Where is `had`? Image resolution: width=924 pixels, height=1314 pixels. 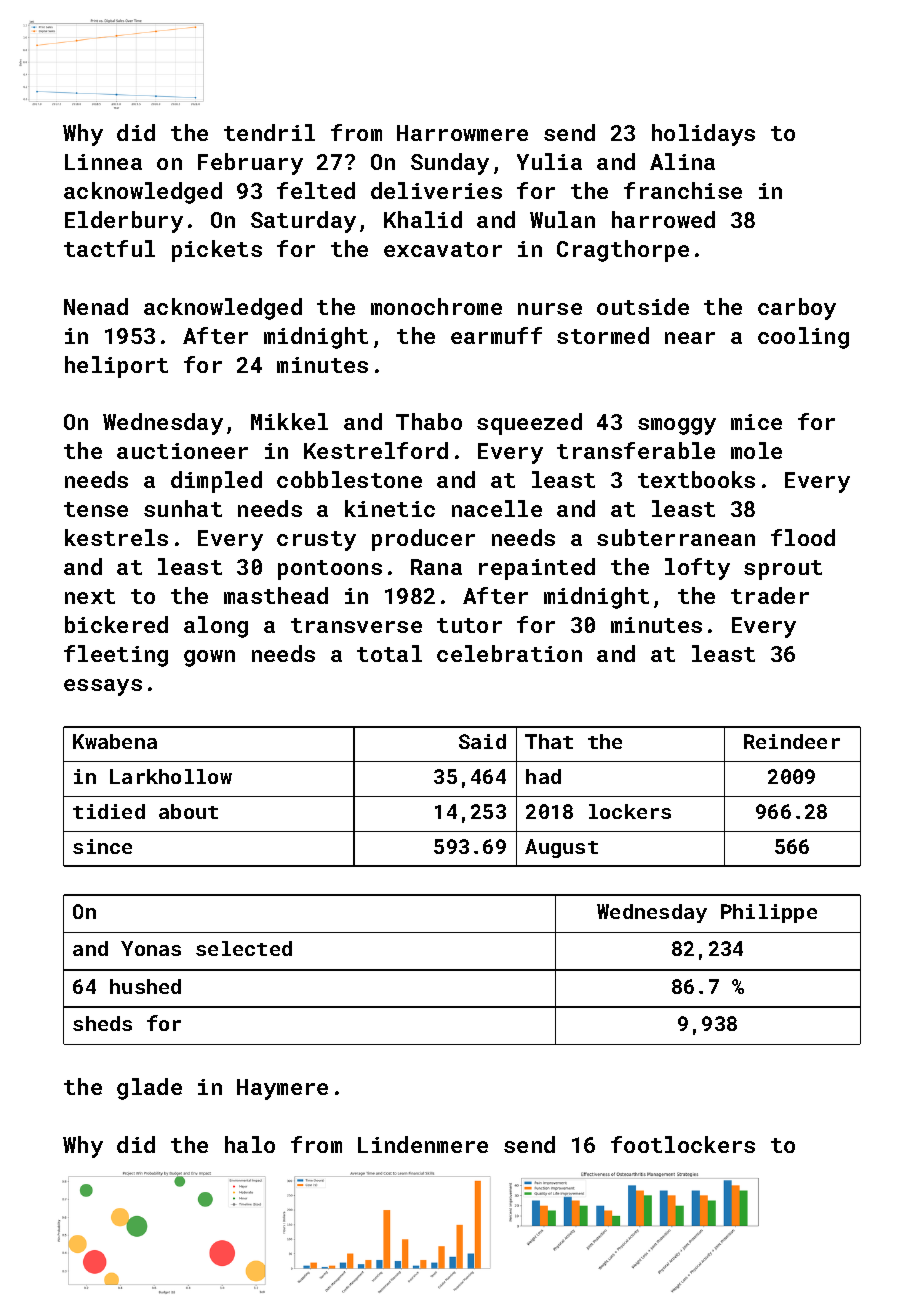
had is located at coordinates (543, 776).
